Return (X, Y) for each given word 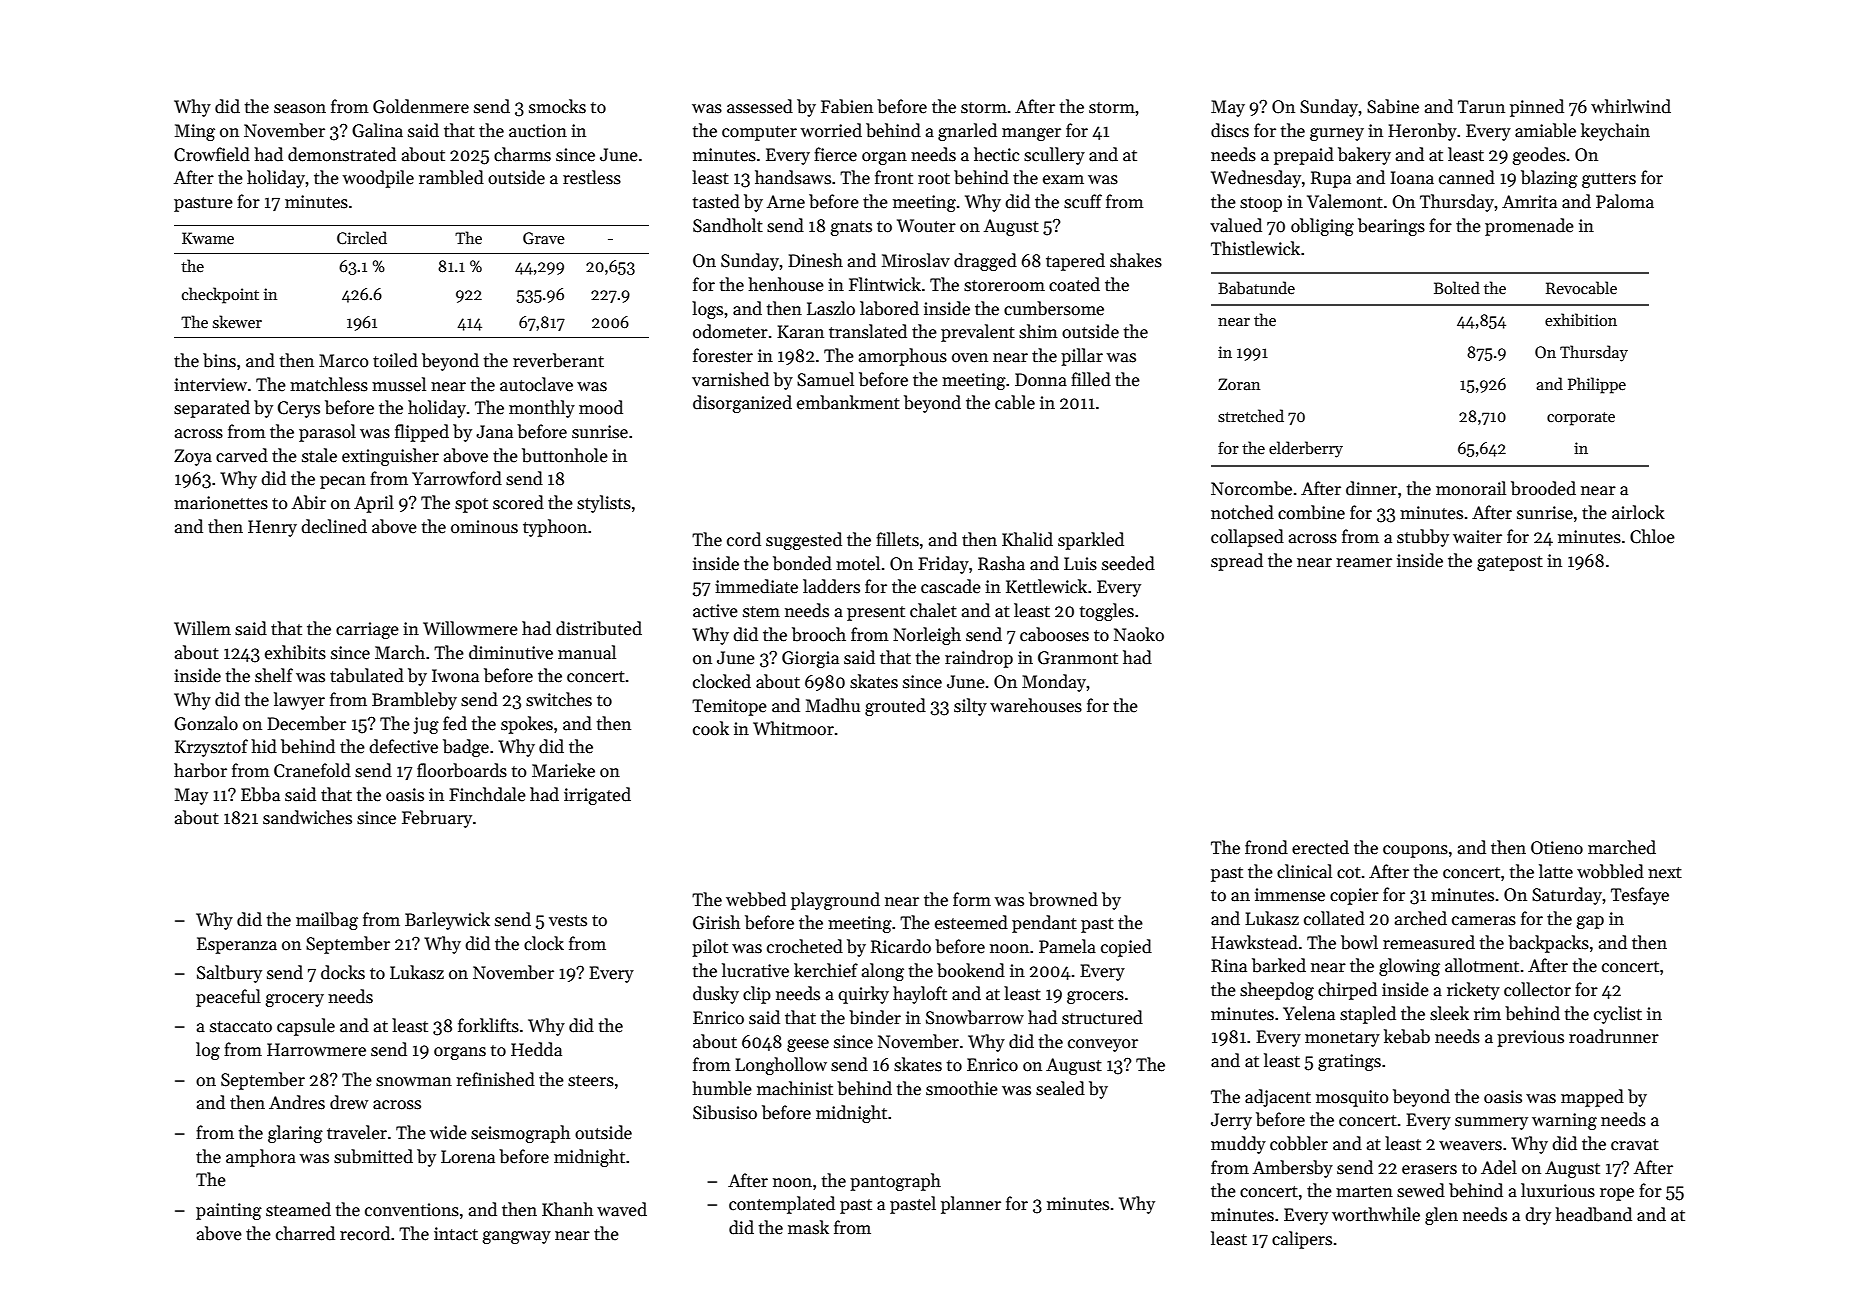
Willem (202, 628)
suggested (804, 541)
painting (229, 1211)
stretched (1251, 416)
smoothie (962, 1088)
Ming (195, 132)
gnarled (967, 132)
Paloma (1625, 201)
